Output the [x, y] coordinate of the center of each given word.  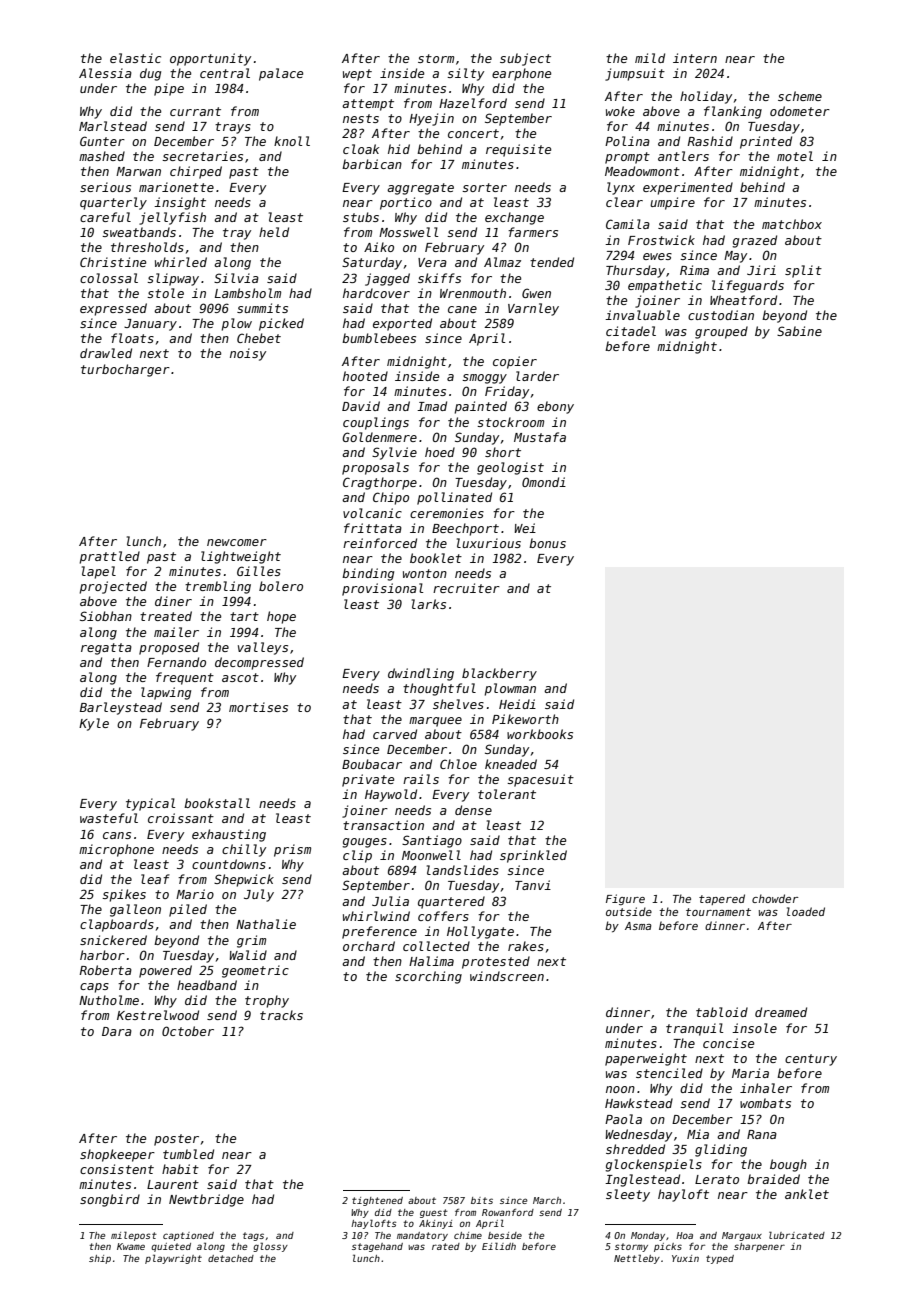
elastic [135, 58]
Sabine [799, 331]
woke [620, 111]
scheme [800, 96]
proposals [375, 468]
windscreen [507, 976]
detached [231, 1258]
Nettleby [637, 1259]
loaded [806, 911]
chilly [244, 850]
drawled [106, 353]
